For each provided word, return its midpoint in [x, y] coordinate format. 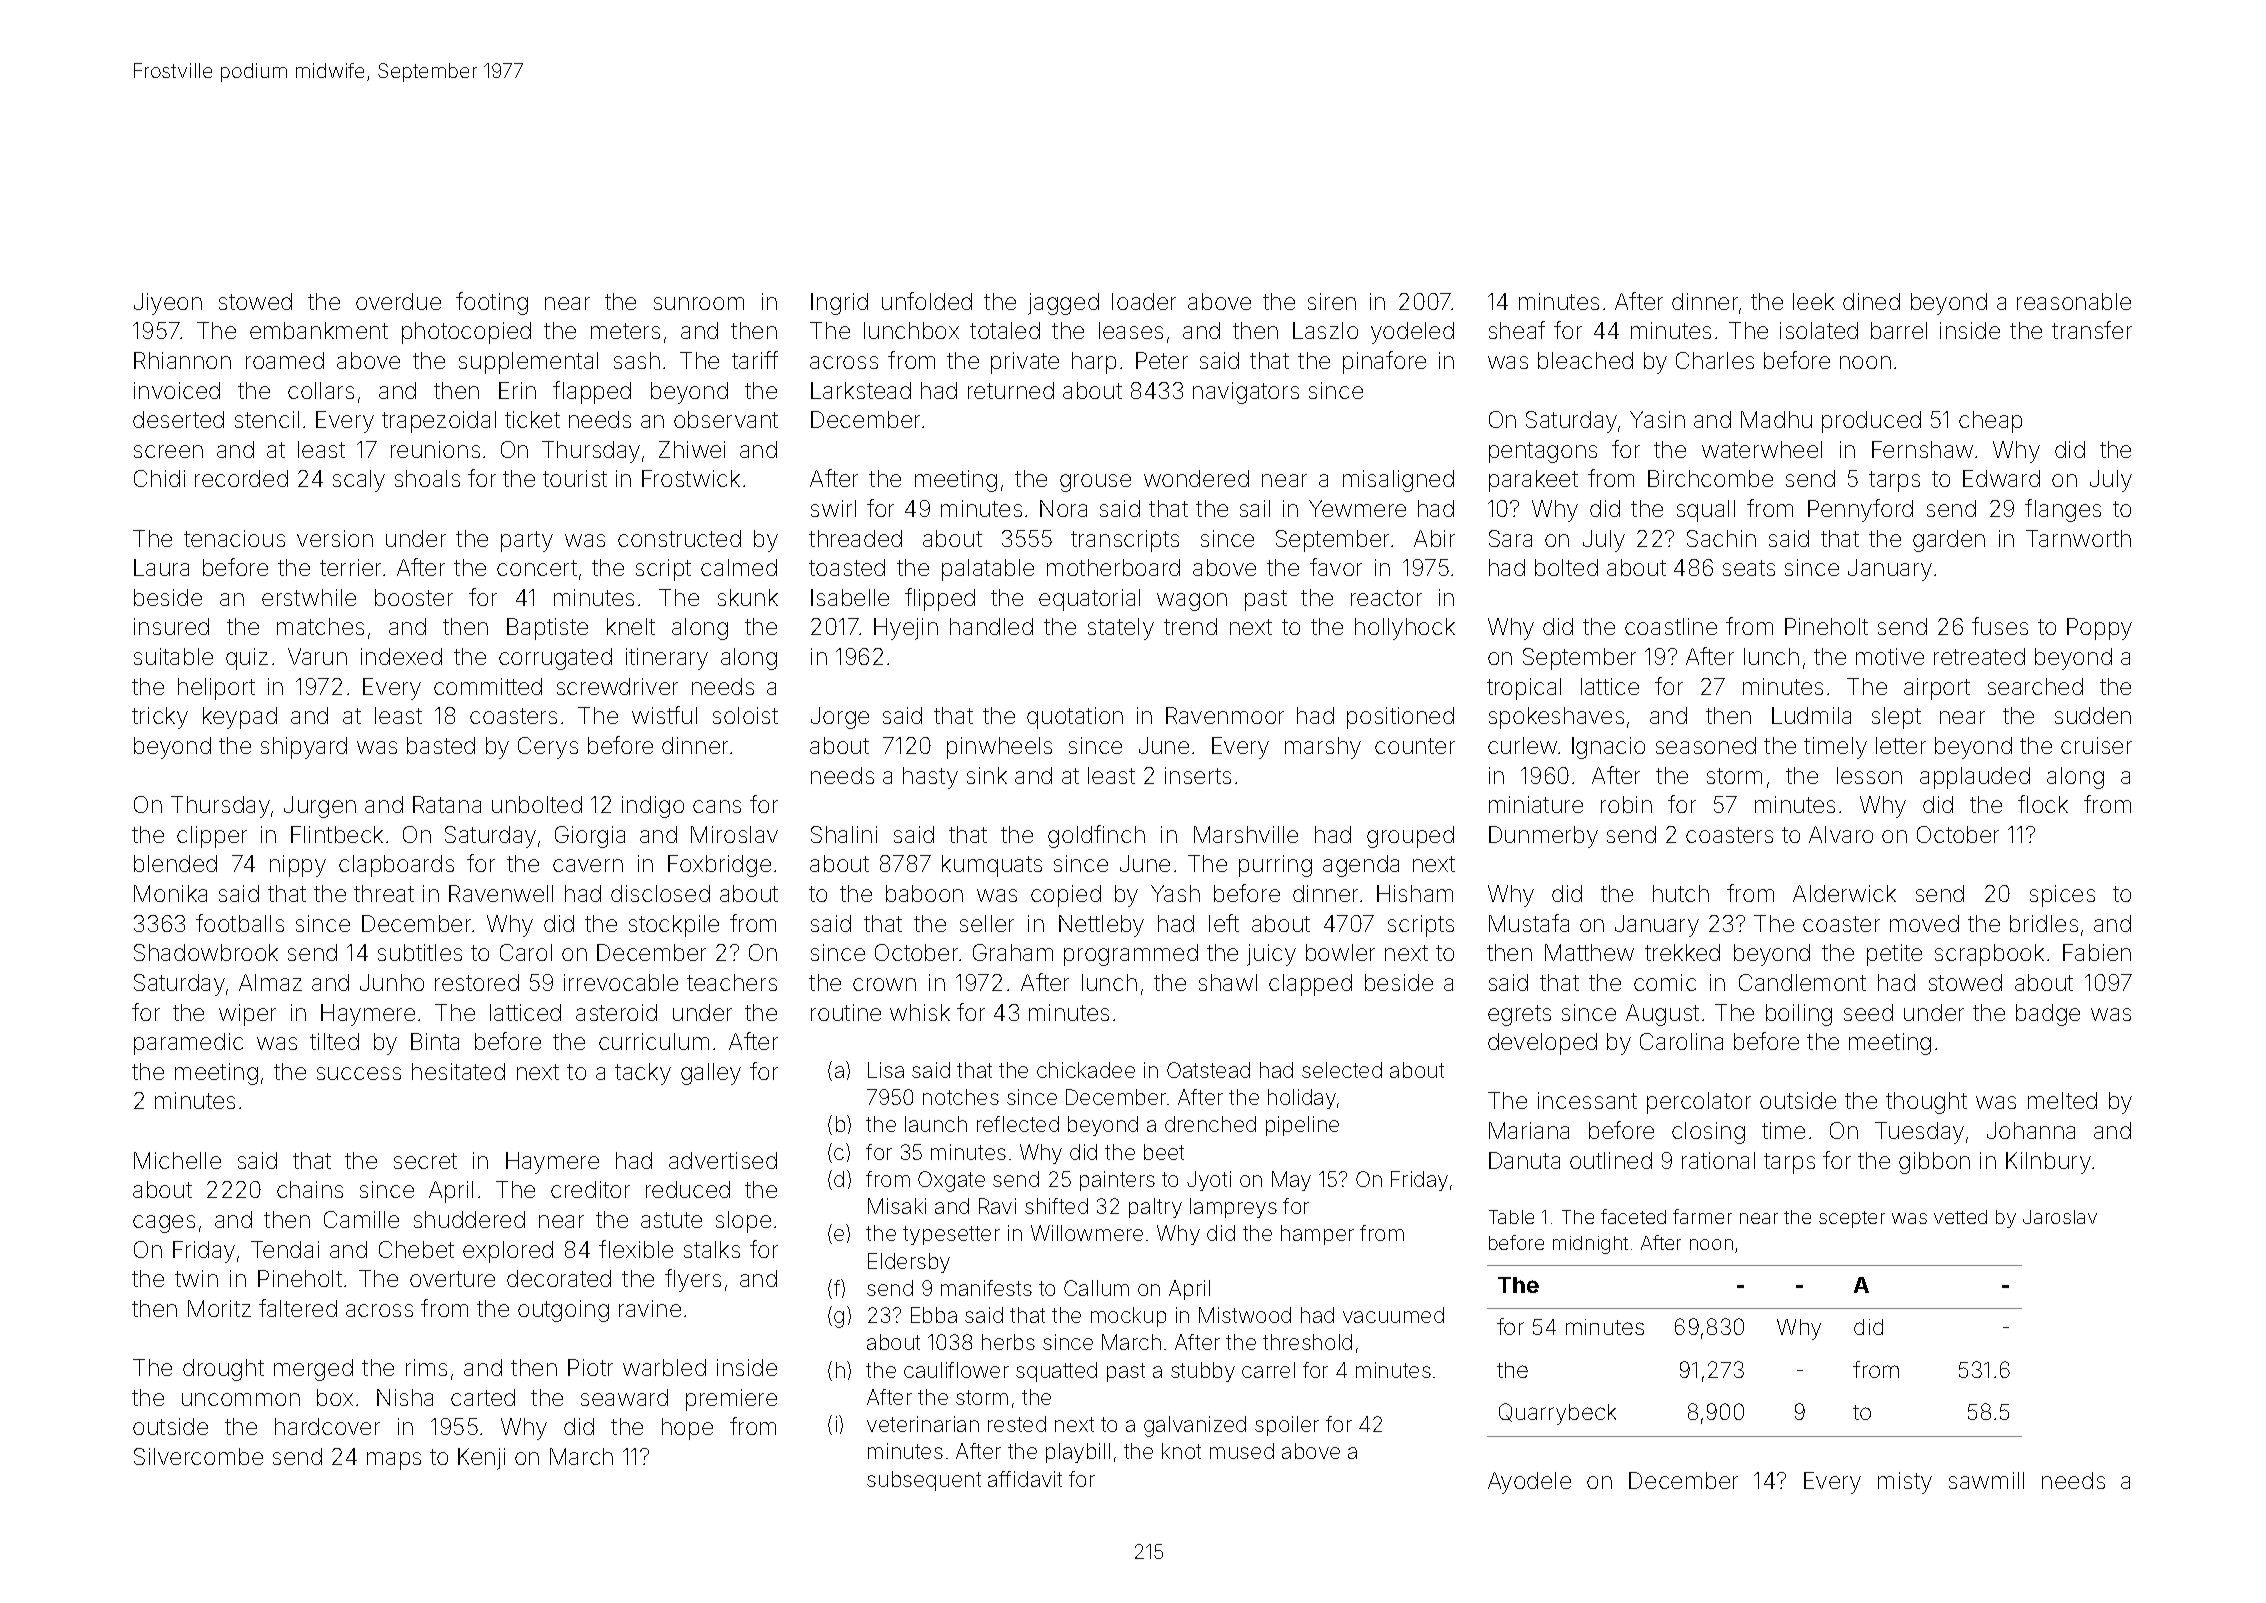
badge [2048, 1015]
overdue [398, 301]
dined [1871, 301]
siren [1332, 301]
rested [1017, 1424]
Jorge [840, 718]
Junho [392, 982]
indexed [401, 656]
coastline [1671, 626]
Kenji [481, 1459]
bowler [1340, 952]
